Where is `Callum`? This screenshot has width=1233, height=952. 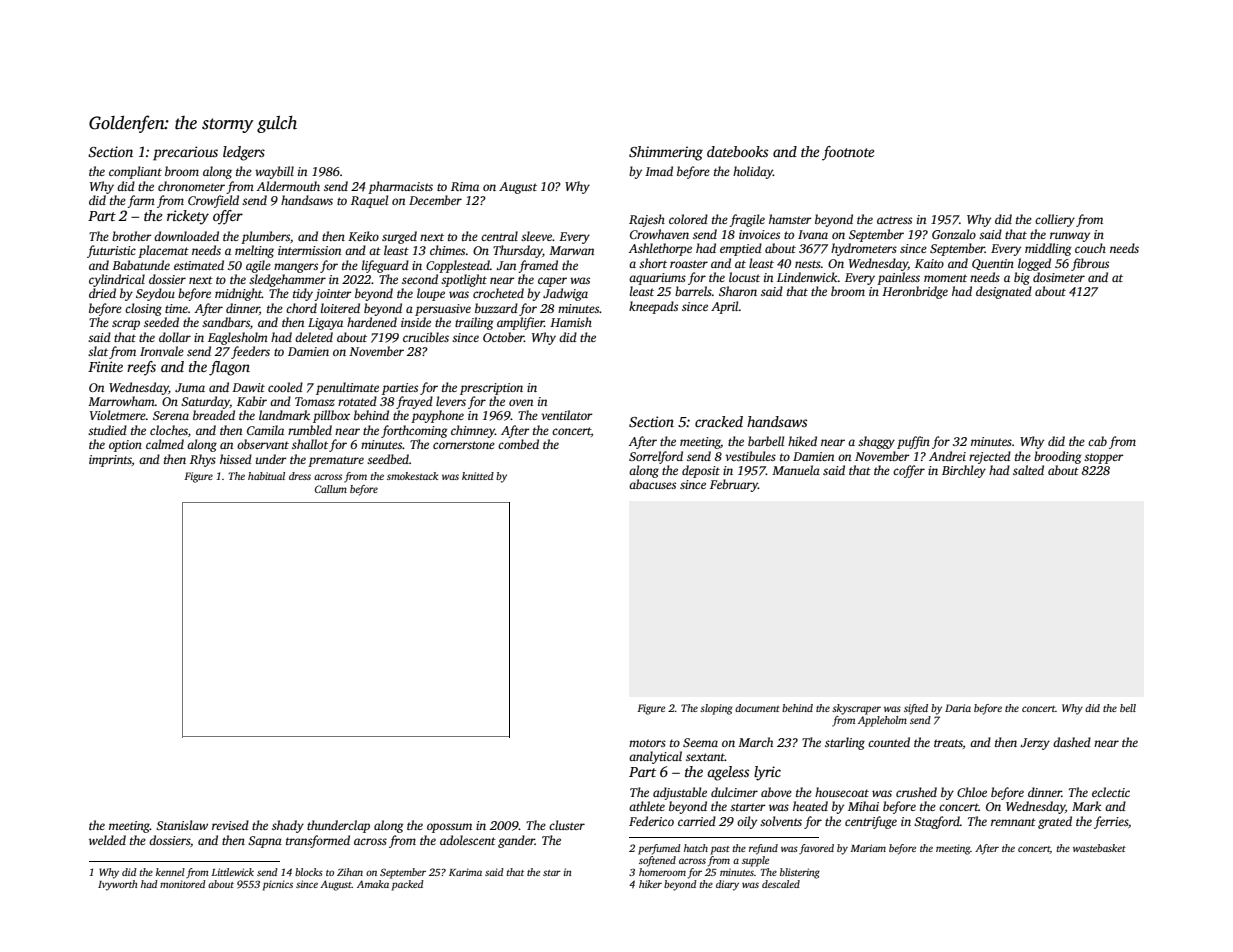
Callum is located at coordinates (331, 489).
